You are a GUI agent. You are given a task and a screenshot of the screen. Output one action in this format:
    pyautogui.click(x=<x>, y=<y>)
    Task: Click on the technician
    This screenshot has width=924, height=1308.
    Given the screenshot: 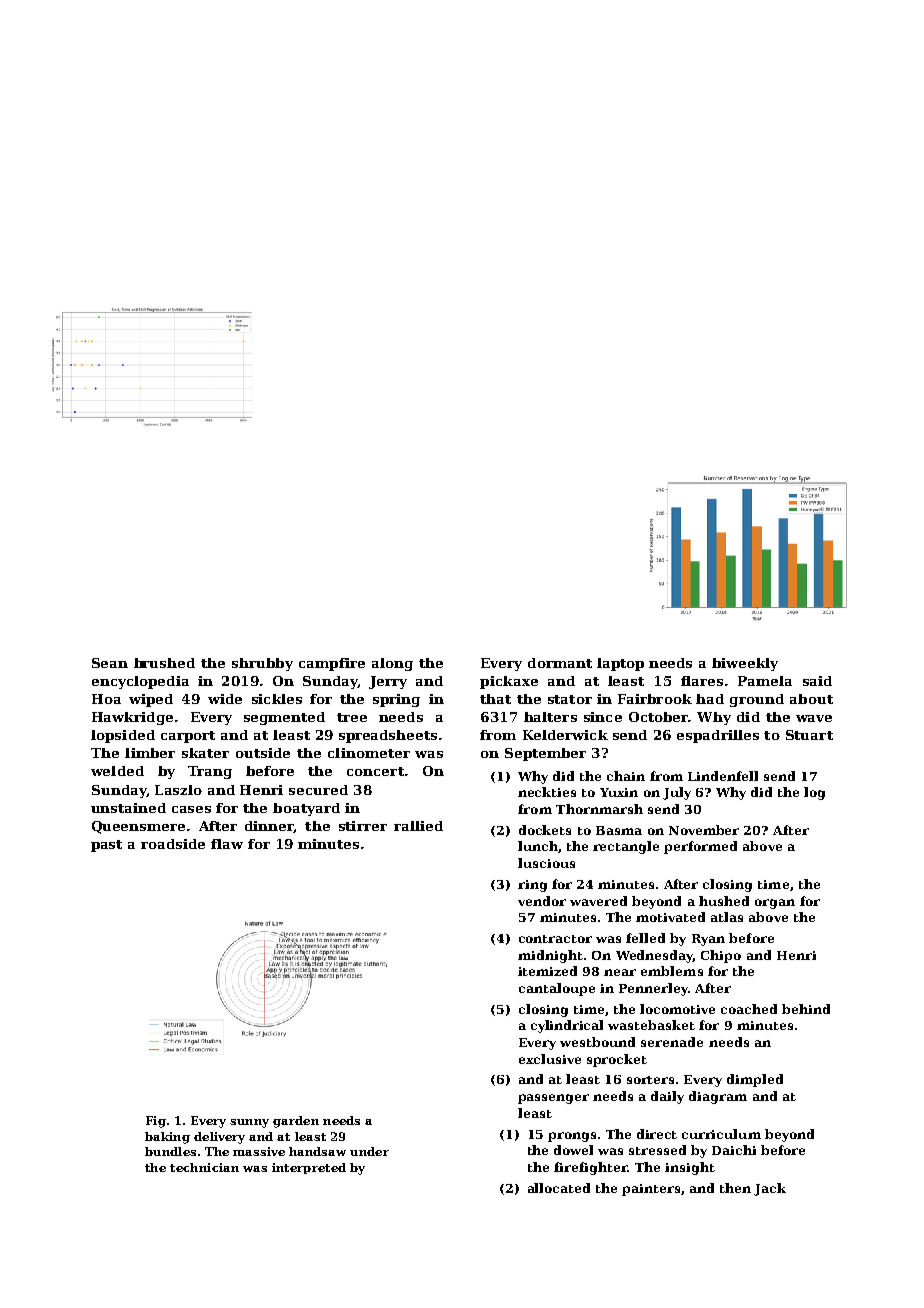 What is the action you would take?
    pyautogui.click(x=204, y=1167)
